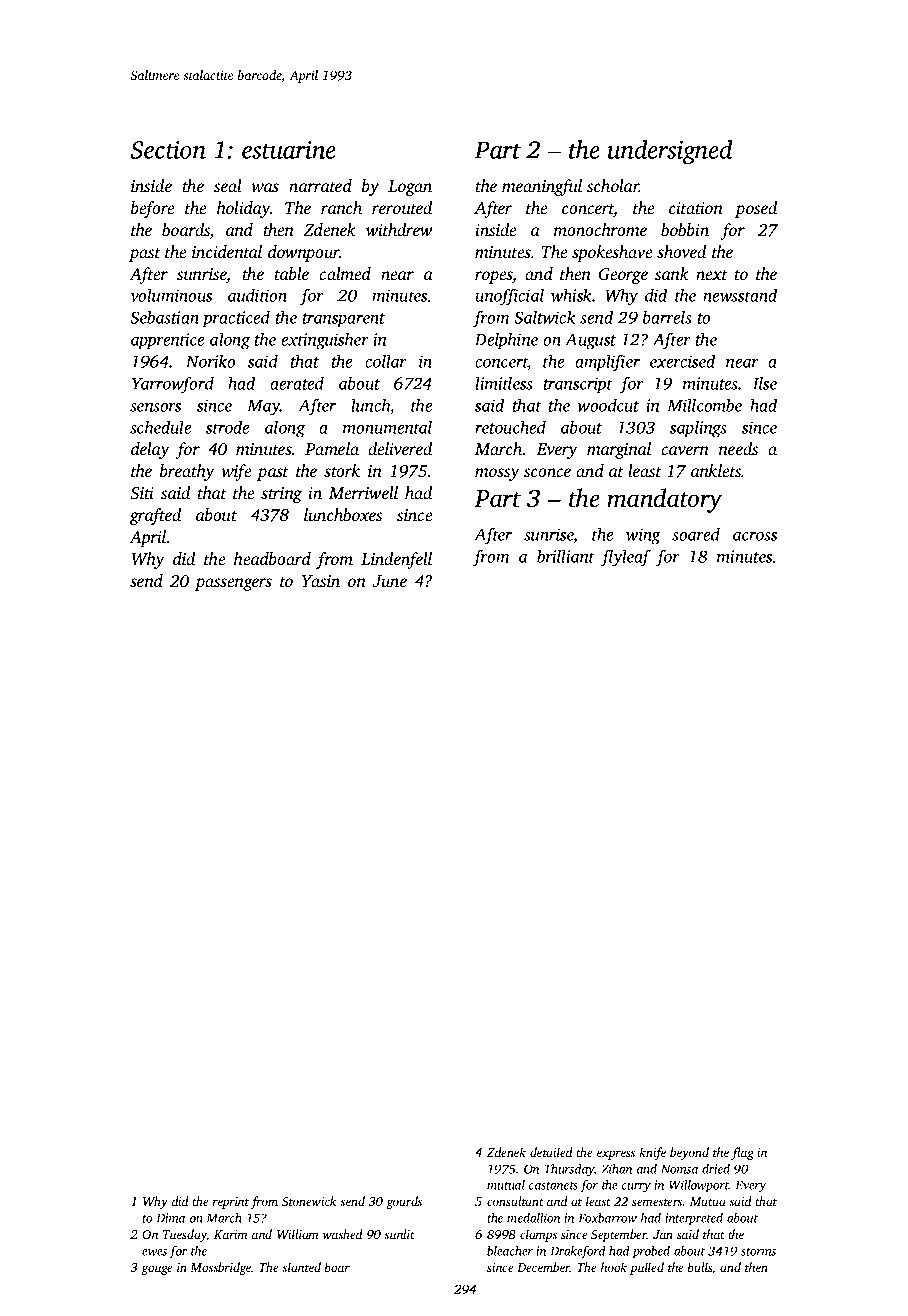  Describe the element at coordinates (542, 187) in the screenshot. I see `meaningful` at that location.
